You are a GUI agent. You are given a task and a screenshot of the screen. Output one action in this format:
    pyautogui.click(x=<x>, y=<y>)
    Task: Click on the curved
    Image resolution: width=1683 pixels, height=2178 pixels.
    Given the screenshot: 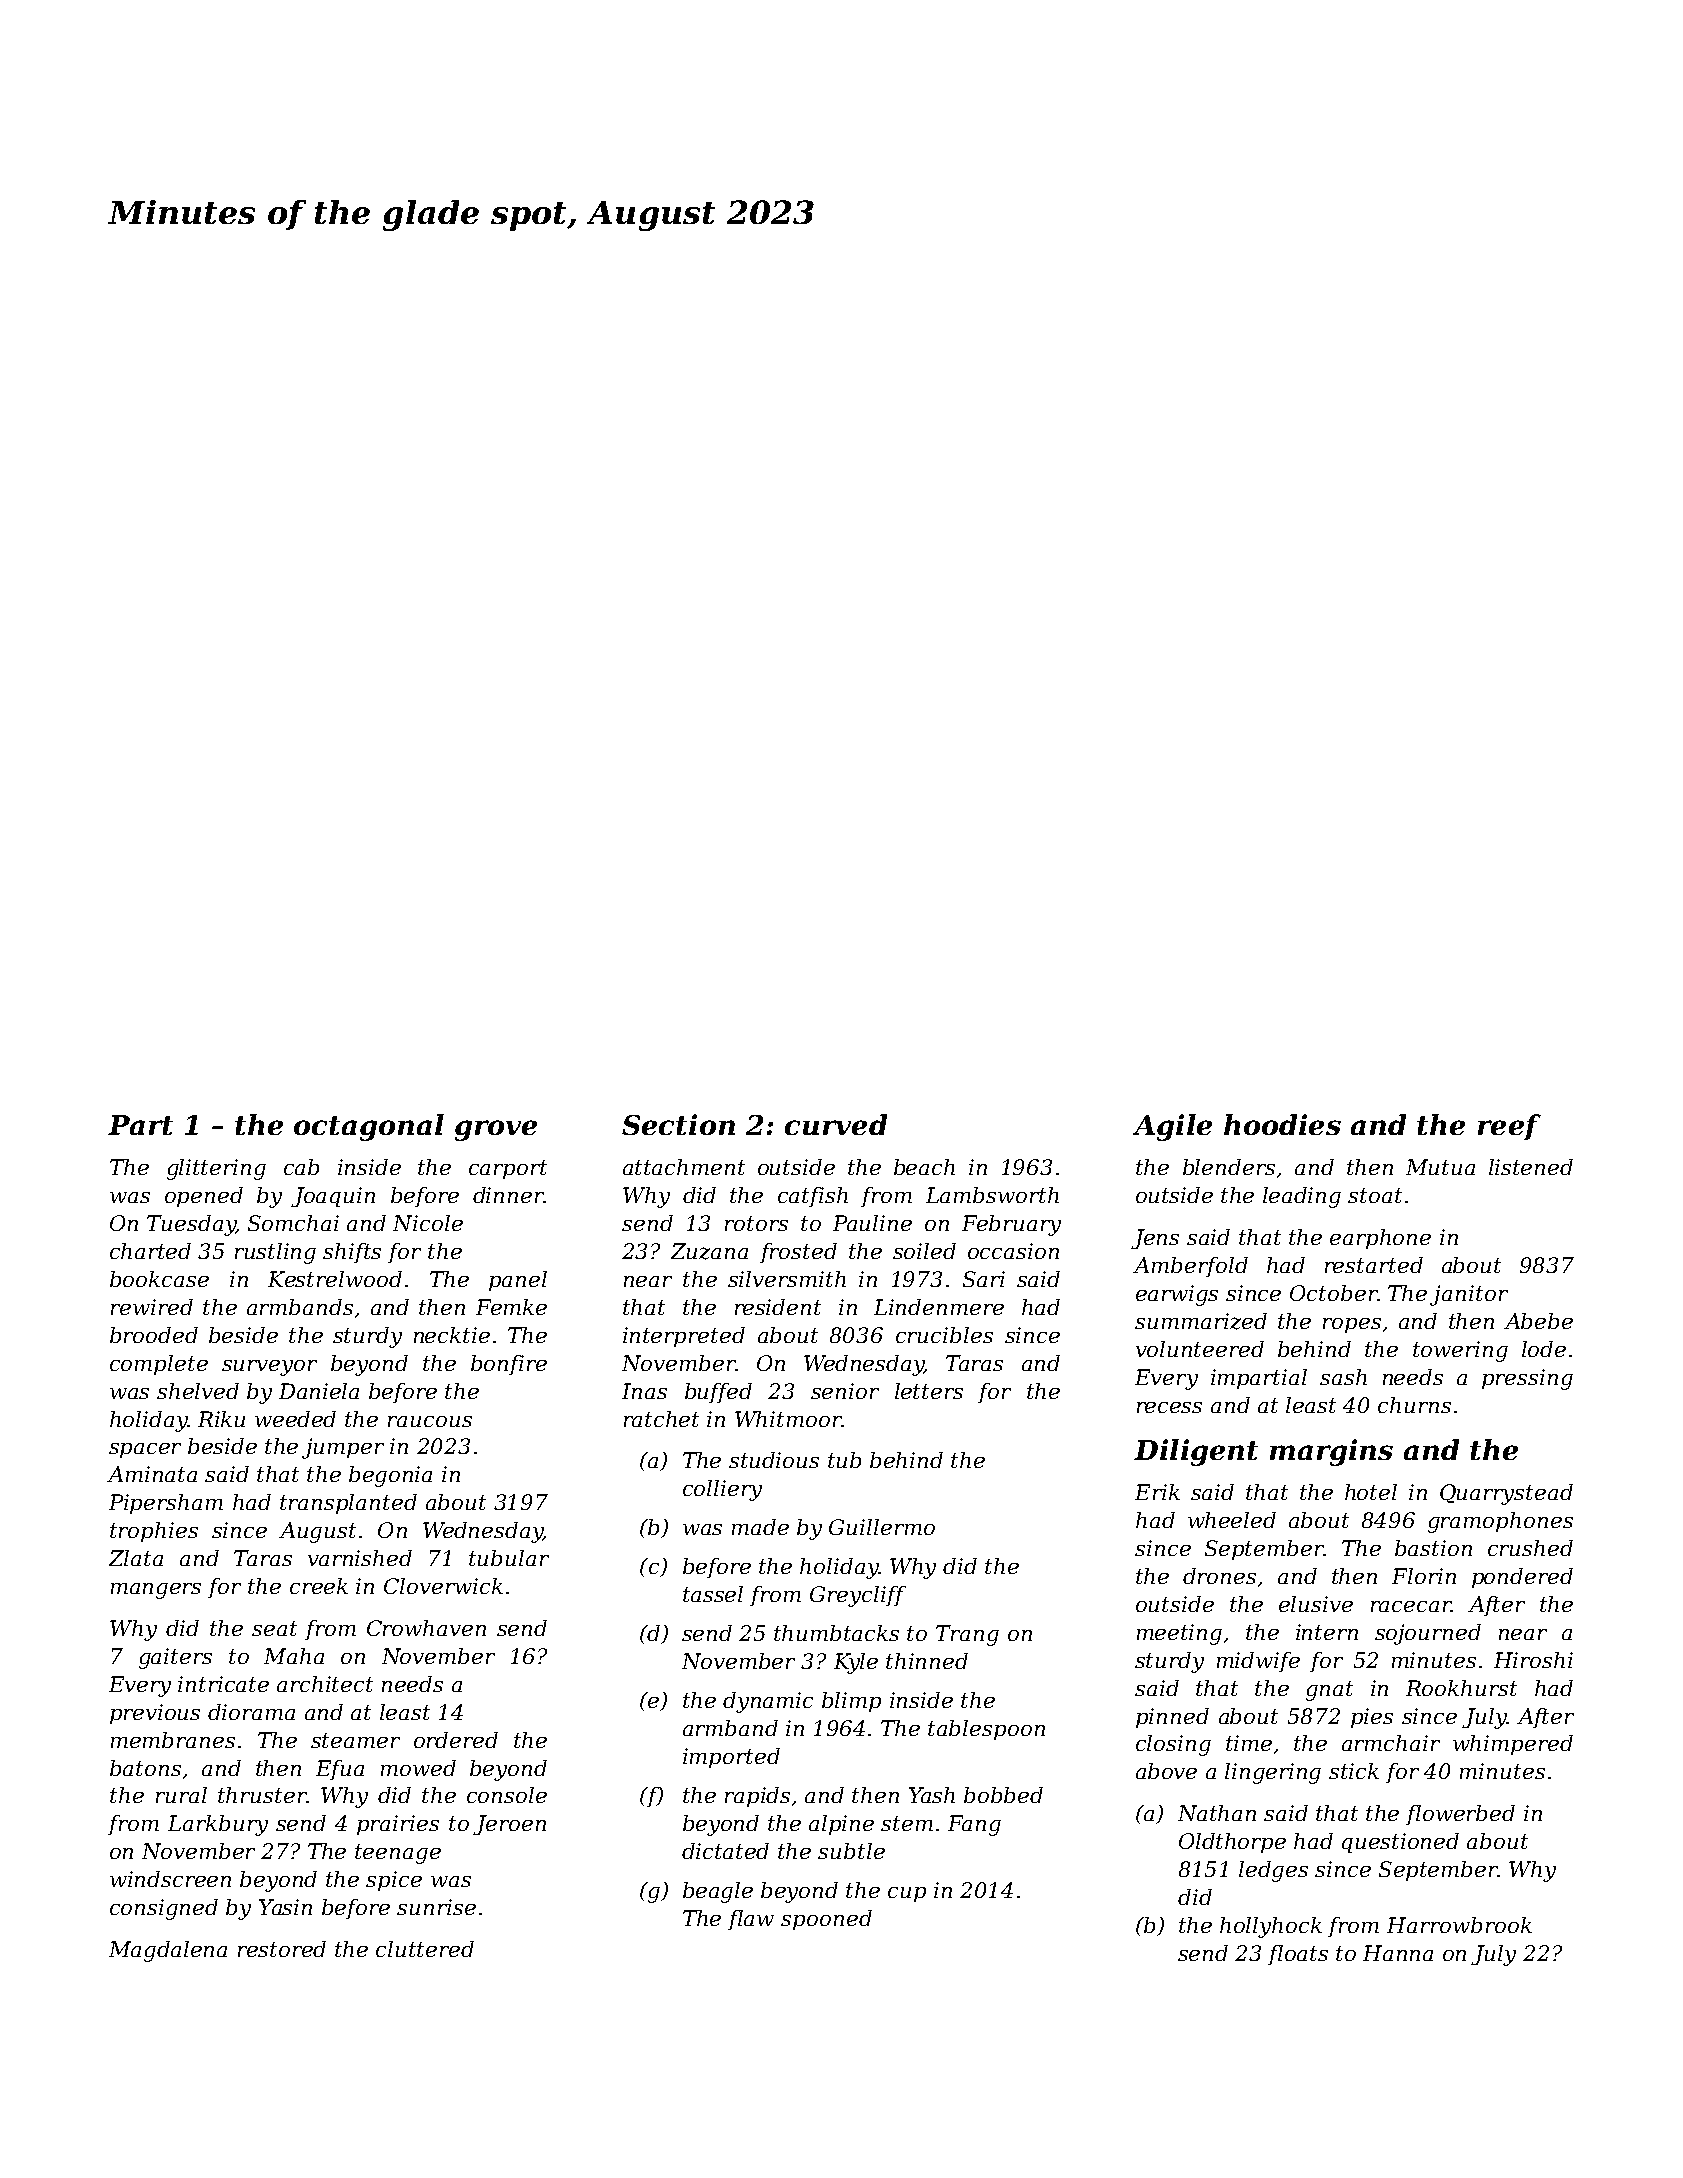 What is the action you would take?
    pyautogui.click(x=836, y=1124)
